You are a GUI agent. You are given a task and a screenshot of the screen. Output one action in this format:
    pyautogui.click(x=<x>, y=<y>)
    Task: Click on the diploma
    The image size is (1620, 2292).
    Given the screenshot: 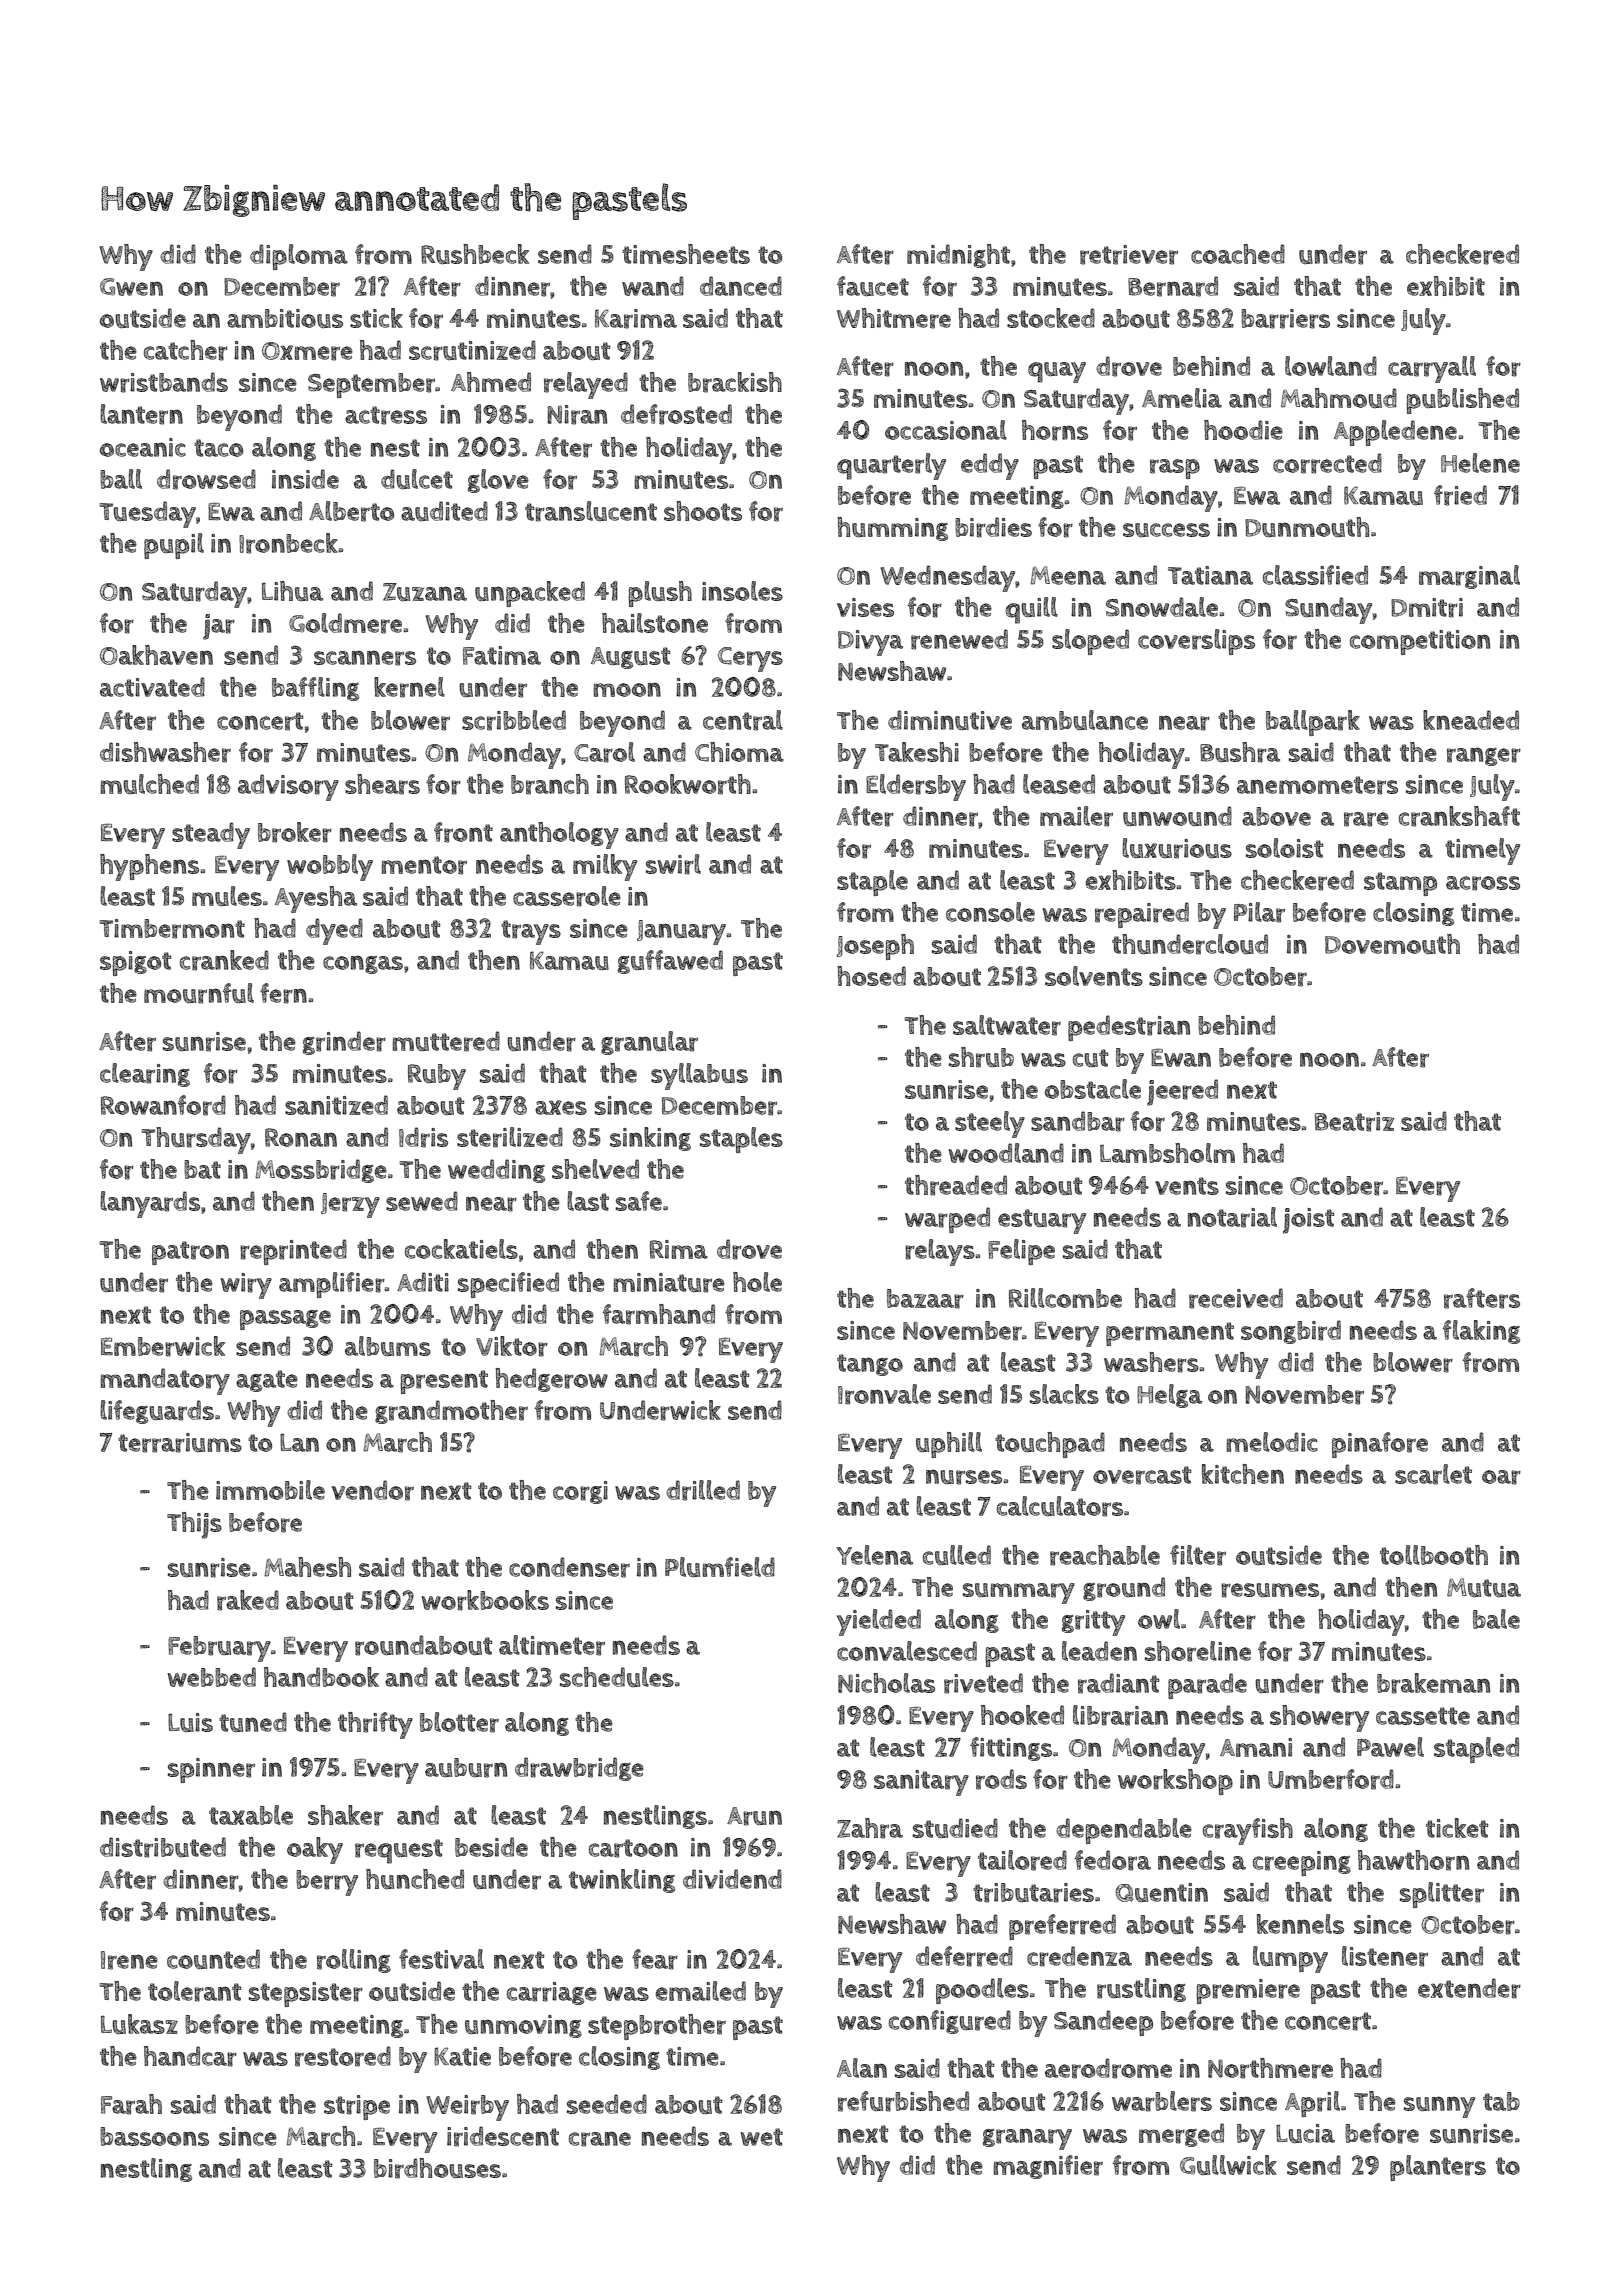 What is the action you would take?
    pyautogui.click(x=299, y=257)
